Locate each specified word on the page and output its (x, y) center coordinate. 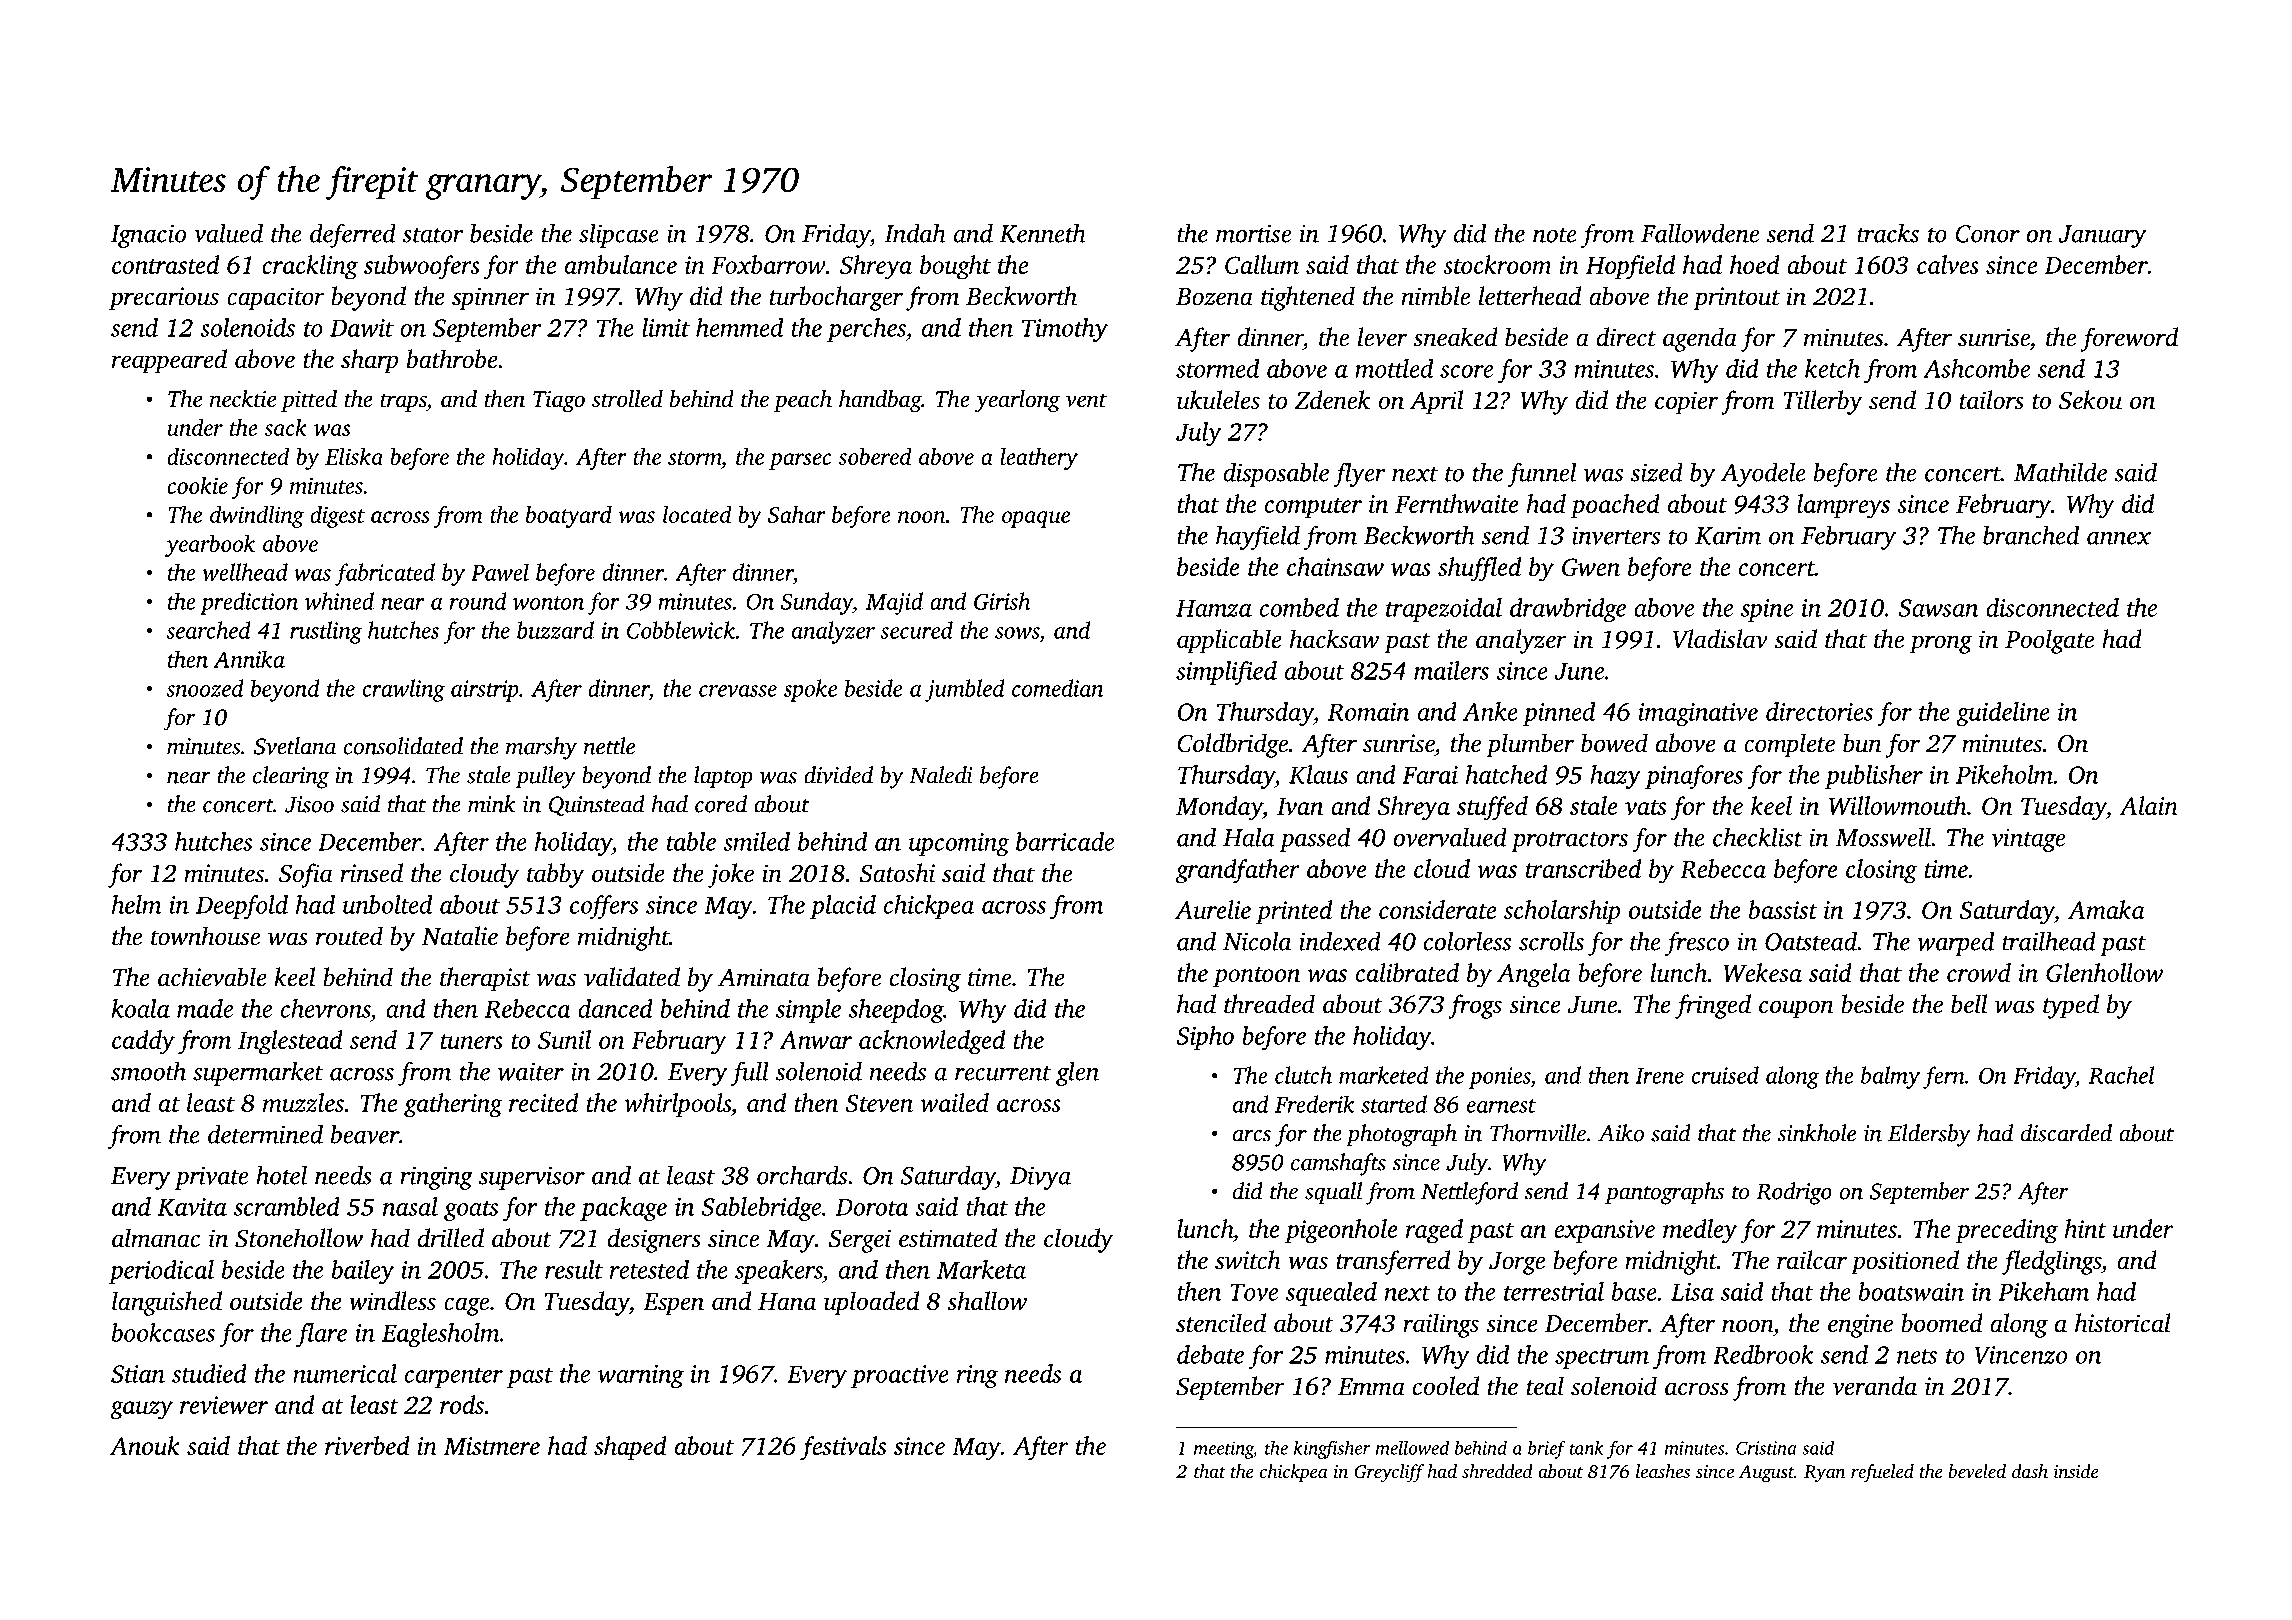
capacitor (276, 299)
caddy (143, 1042)
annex (2119, 538)
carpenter (454, 1378)
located (697, 514)
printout (1736, 299)
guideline (2003, 714)
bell (1969, 1004)
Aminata (764, 977)
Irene (1659, 1076)
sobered (875, 456)
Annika (249, 659)
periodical (161, 1272)
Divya (1040, 1178)
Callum (1262, 264)
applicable (1229, 641)
